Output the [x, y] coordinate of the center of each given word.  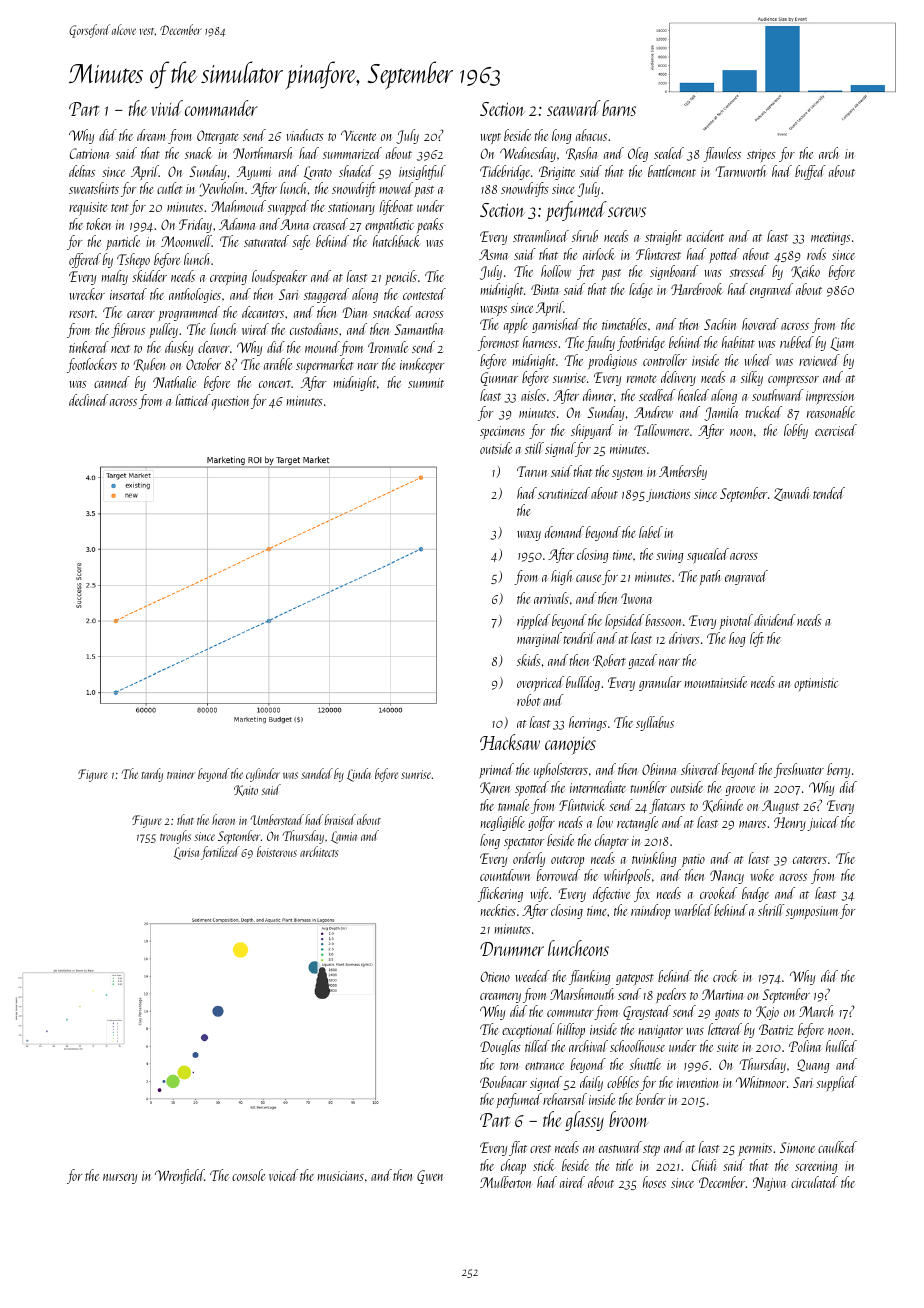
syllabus [655, 723]
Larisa [186, 853]
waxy [529, 536]
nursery [120, 1179]
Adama [237, 224]
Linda [359, 775]
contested [424, 294]
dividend [775, 620]
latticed [193, 400]
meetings [831, 238]
